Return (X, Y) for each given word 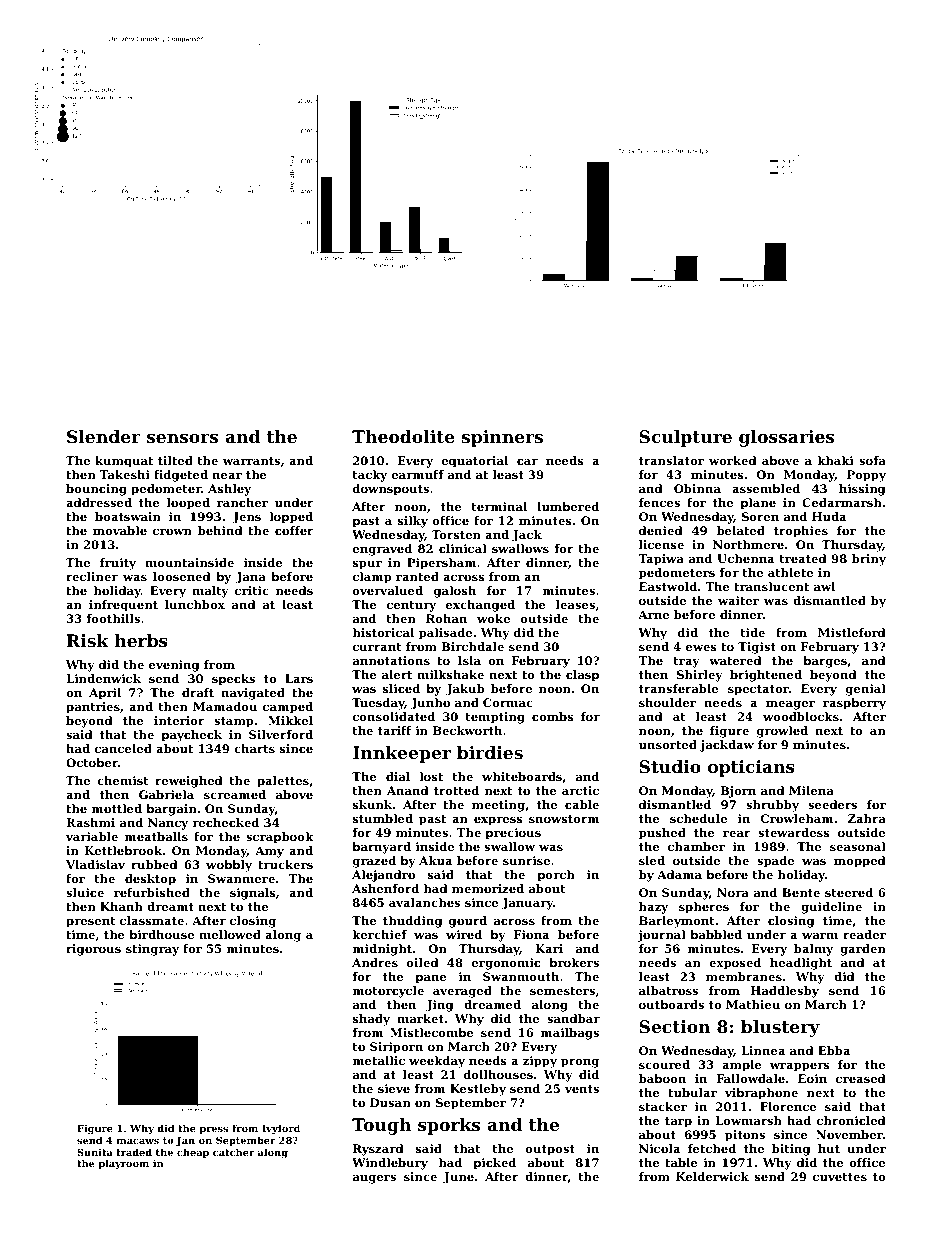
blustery (780, 1028)
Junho (430, 704)
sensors (182, 438)
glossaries (786, 438)
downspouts (391, 490)
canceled (123, 748)
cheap (193, 1153)
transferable (678, 688)
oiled (423, 962)
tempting (495, 718)
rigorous (93, 950)
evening (174, 666)
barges (825, 662)
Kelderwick (712, 1176)
